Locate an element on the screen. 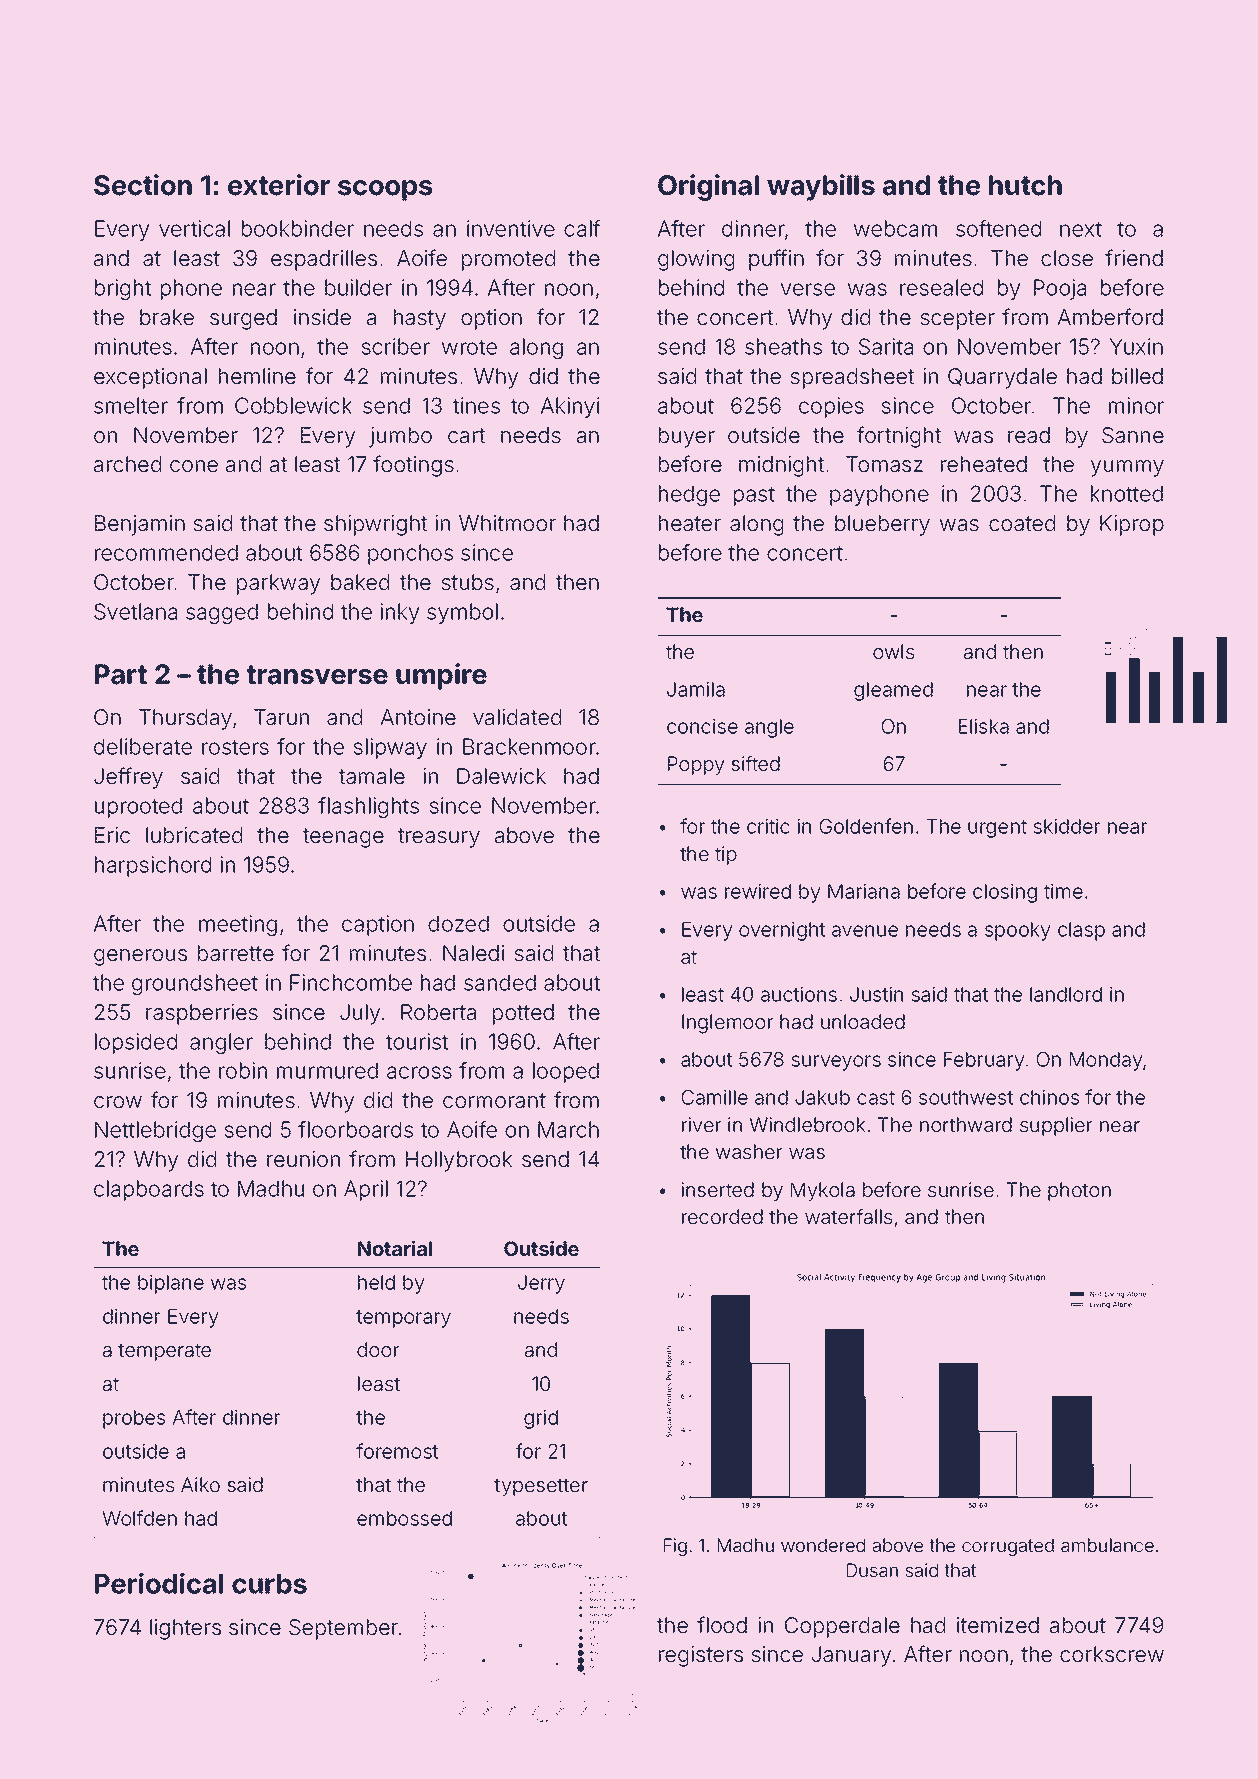 This screenshot has height=1779, width=1258. knotted is located at coordinates (1127, 493).
